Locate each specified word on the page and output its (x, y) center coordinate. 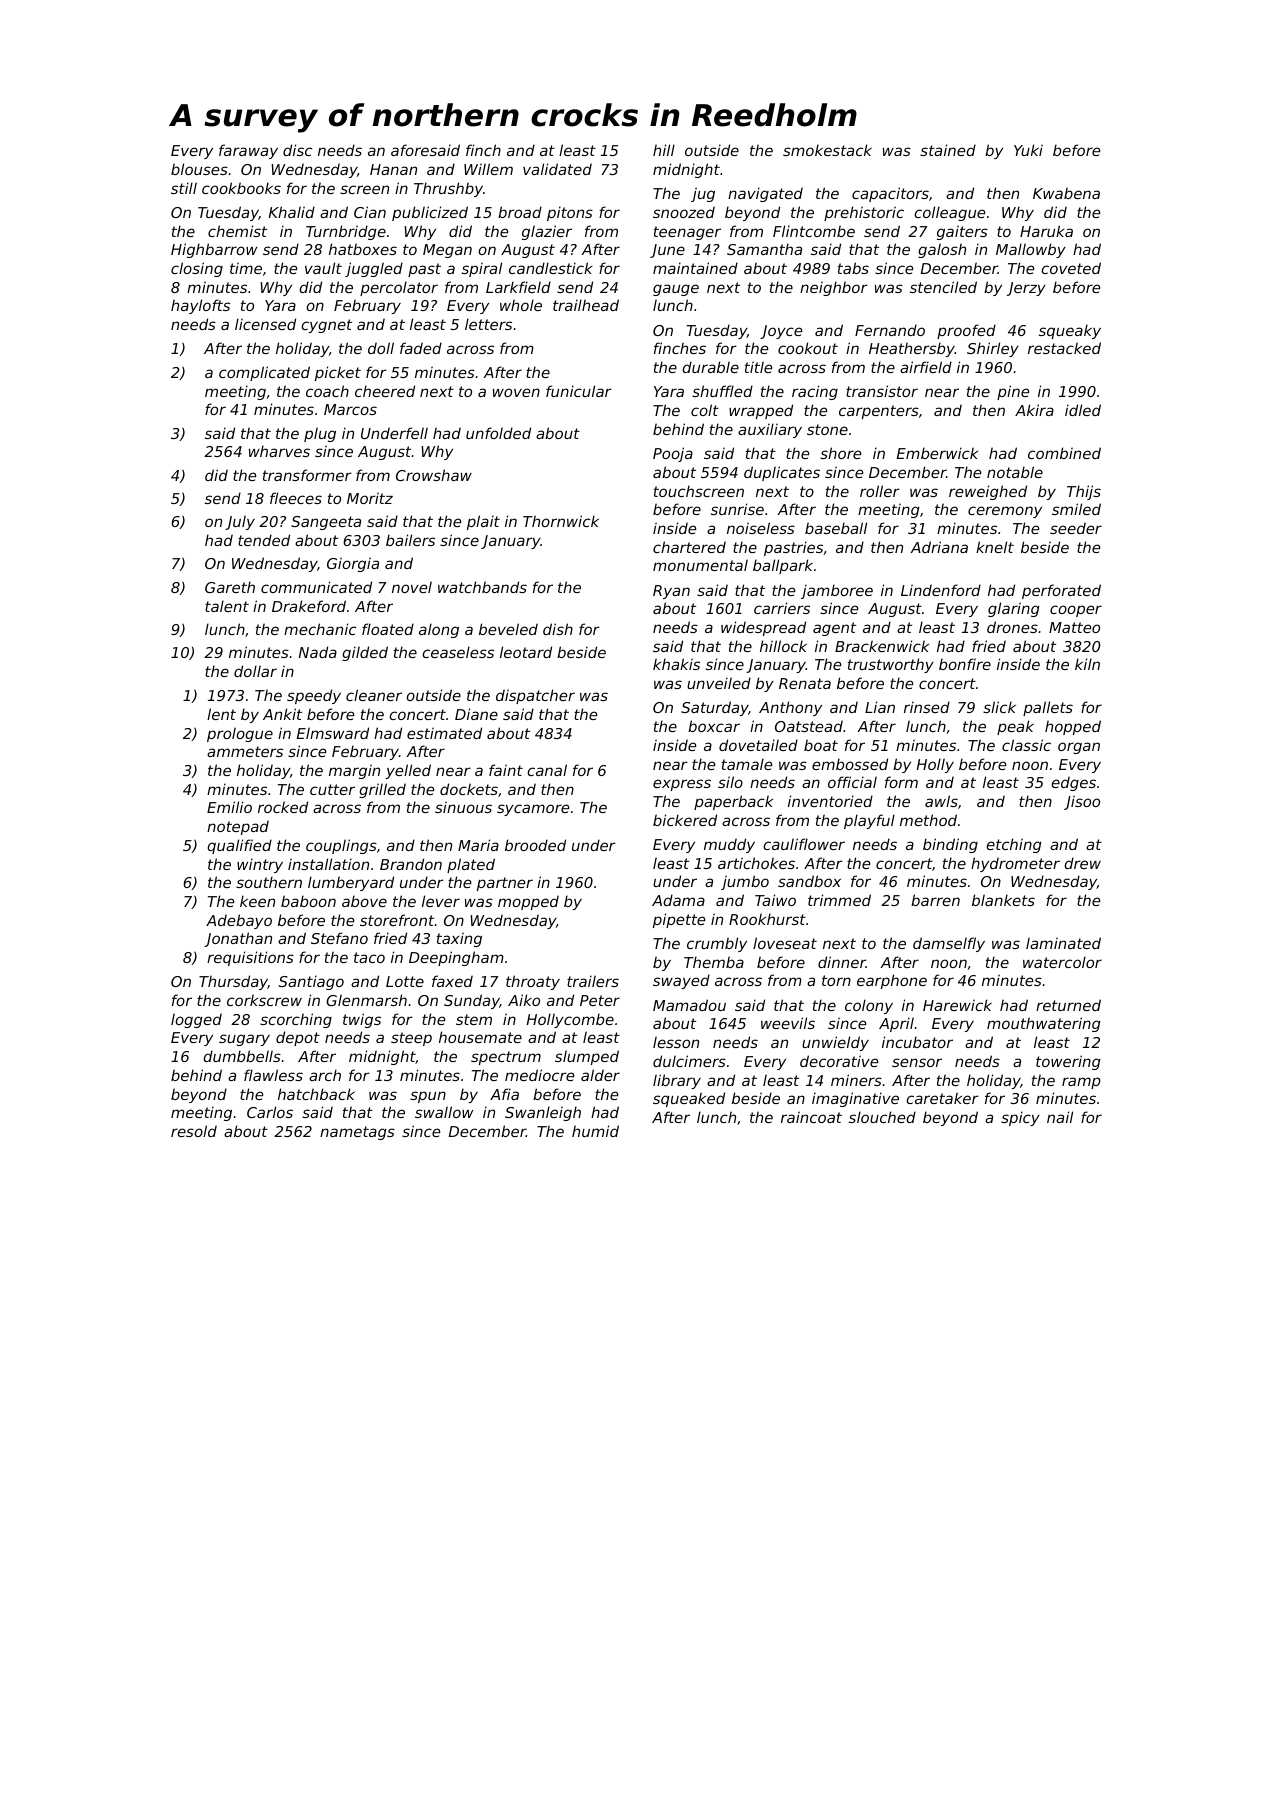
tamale (747, 764)
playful (869, 821)
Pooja (673, 454)
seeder (1076, 528)
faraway (248, 151)
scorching (296, 1020)
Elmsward (333, 733)
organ (1079, 748)
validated (557, 169)
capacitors (890, 194)
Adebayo (239, 921)
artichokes (756, 863)
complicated (264, 373)
